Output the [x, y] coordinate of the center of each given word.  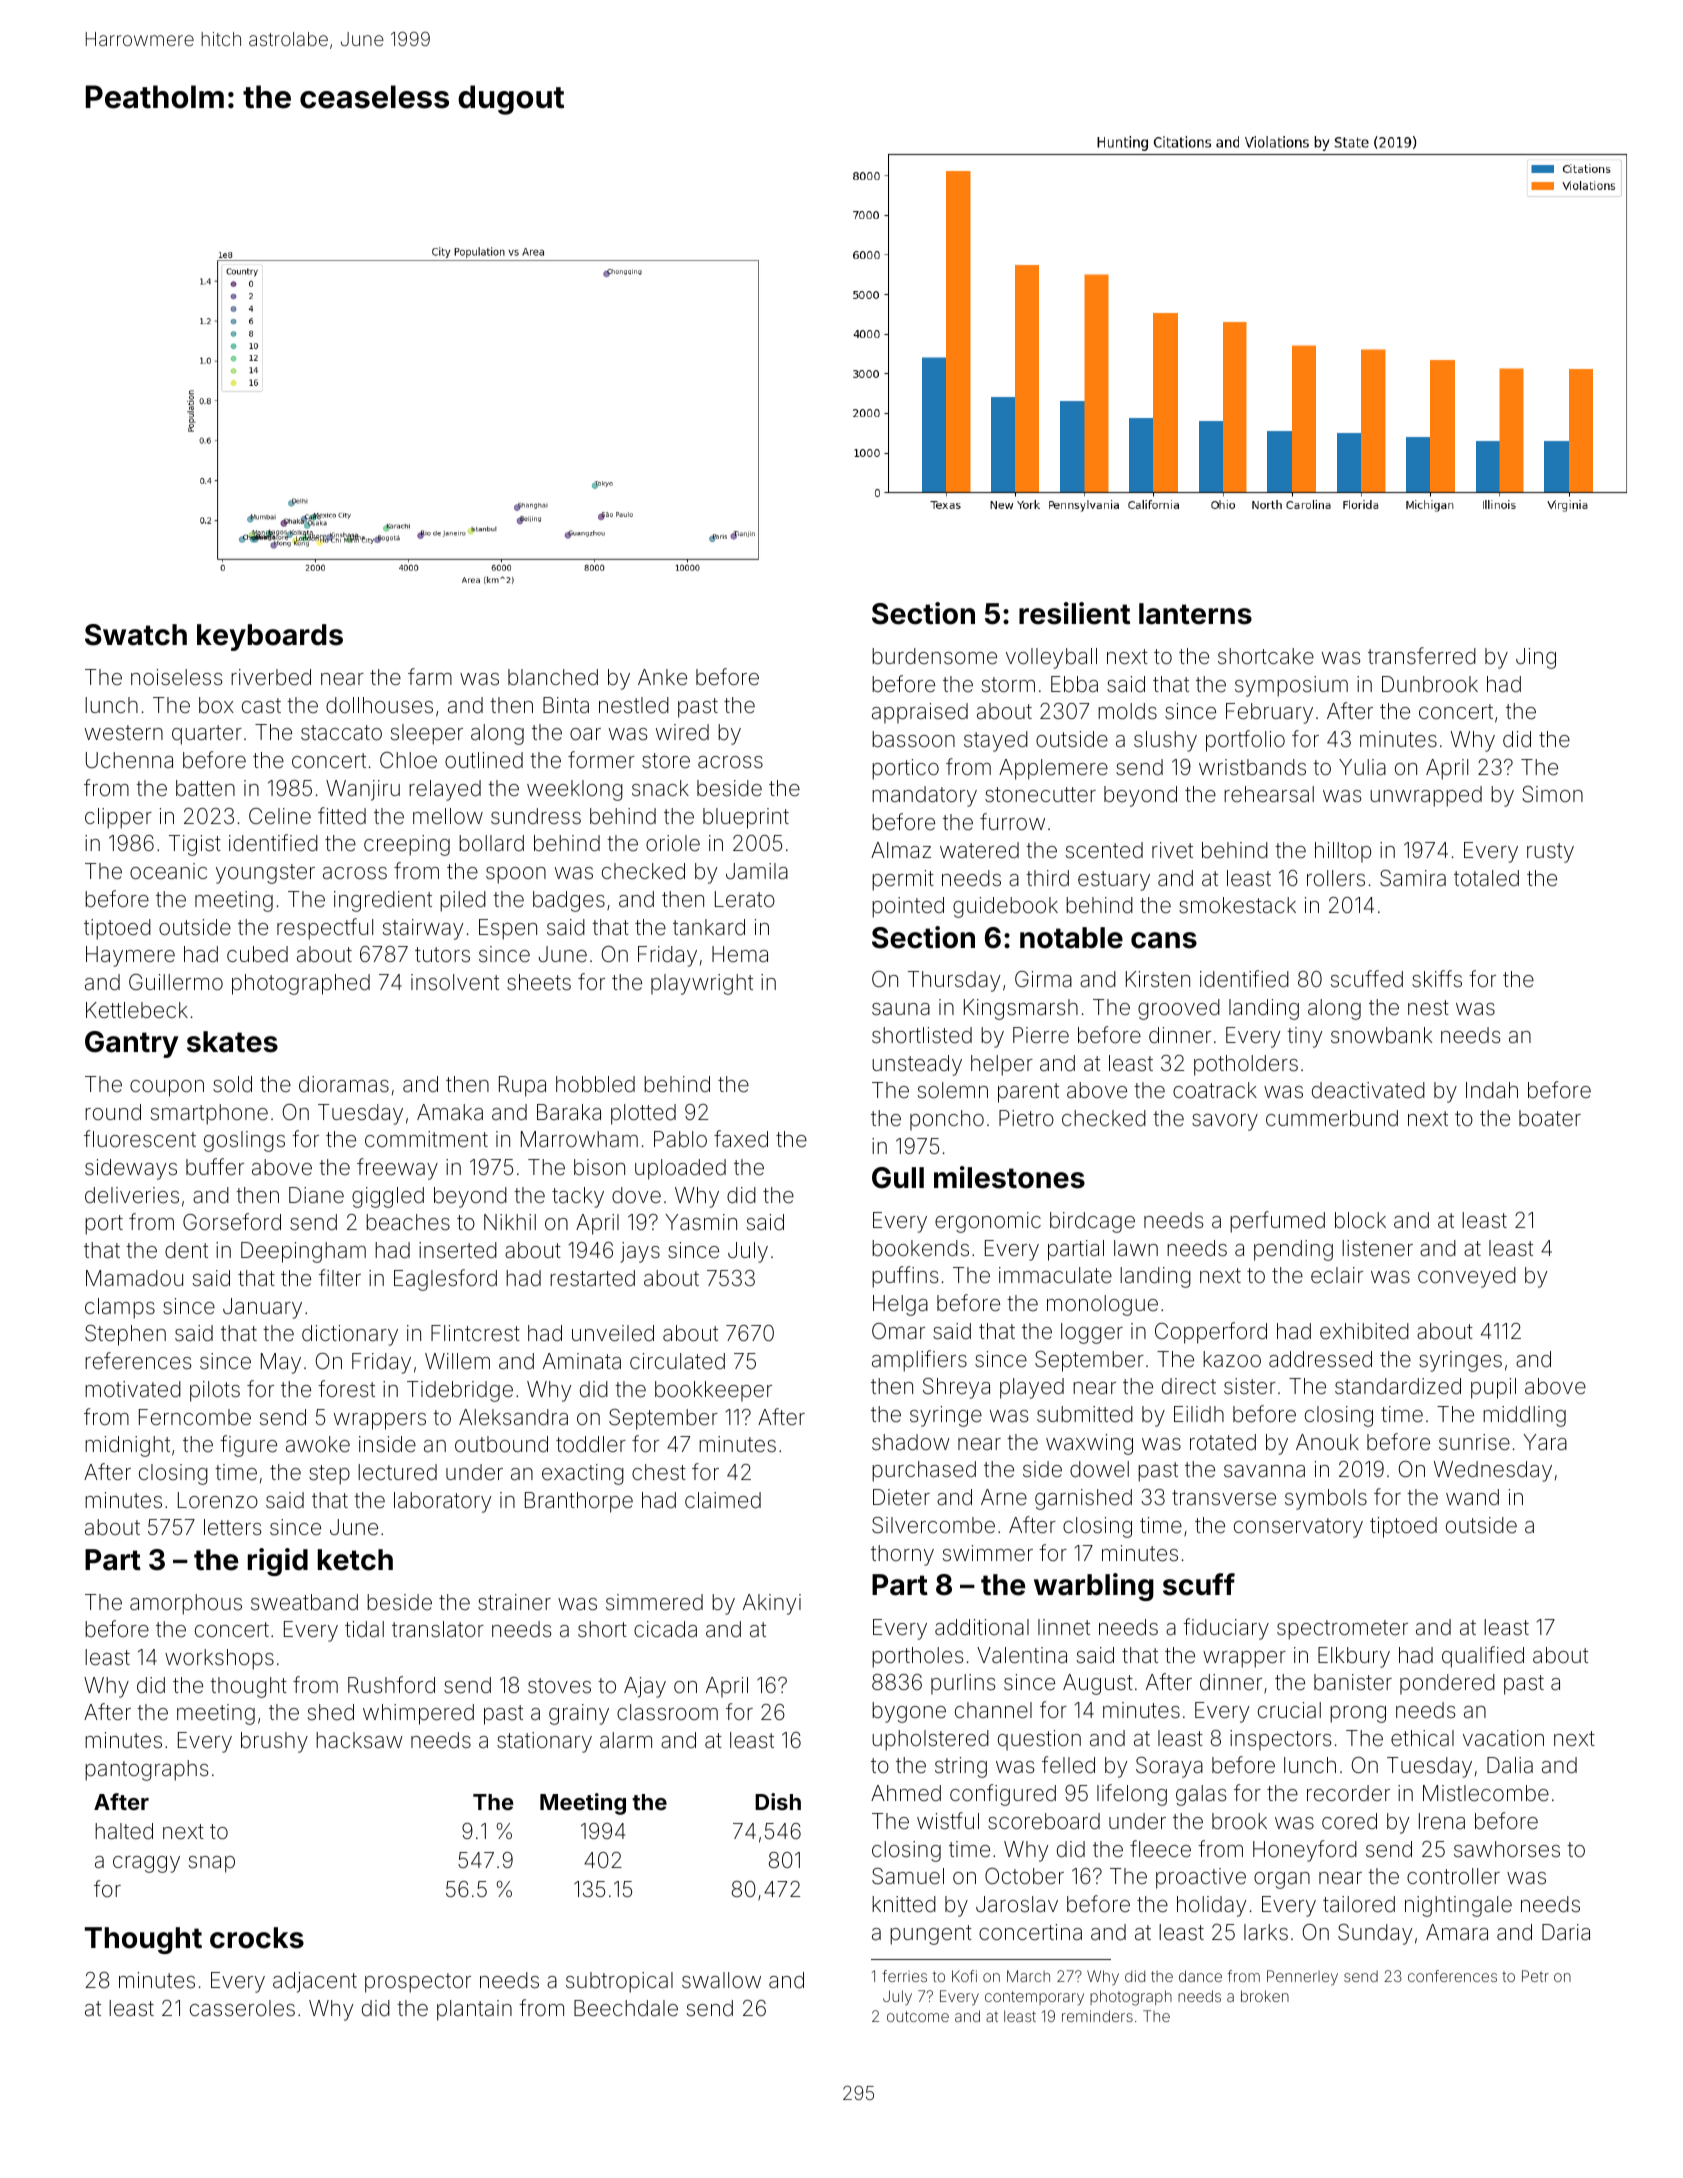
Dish [778, 1801]
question [1039, 1740]
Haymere [130, 956]
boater [1550, 1118]
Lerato [745, 899]
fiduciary [1226, 1629]
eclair [1337, 1275]
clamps [120, 1308]
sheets [539, 982]
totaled [1486, 878]
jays [640, 1252]
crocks [257, 1938]
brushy [274, 1742]
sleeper [427, 734]
